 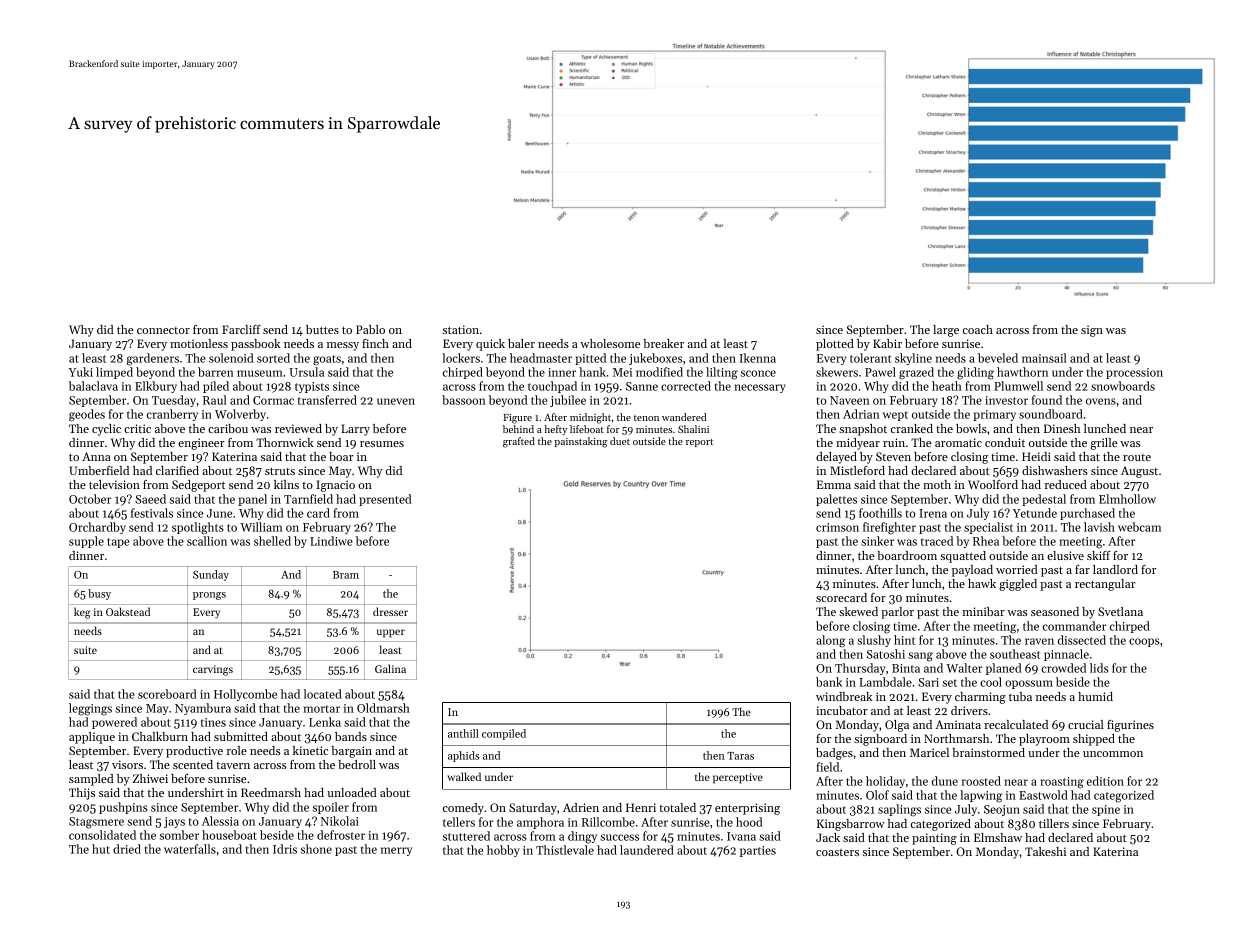 I want to click on grazed, so click(x=916, y=373).
